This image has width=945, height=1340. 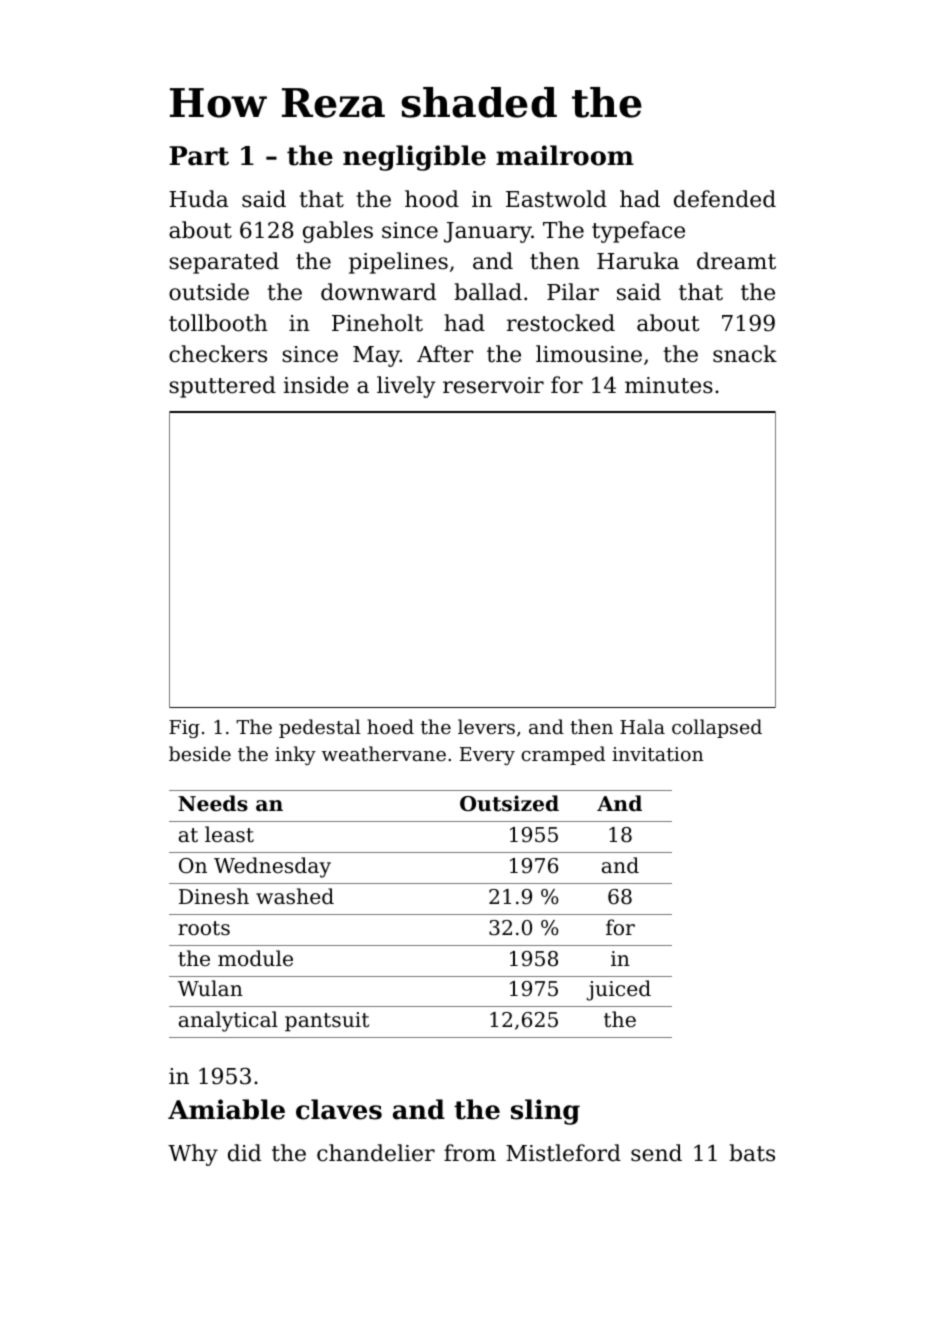 I want to click on negligible, so click(x=414, y=158).
